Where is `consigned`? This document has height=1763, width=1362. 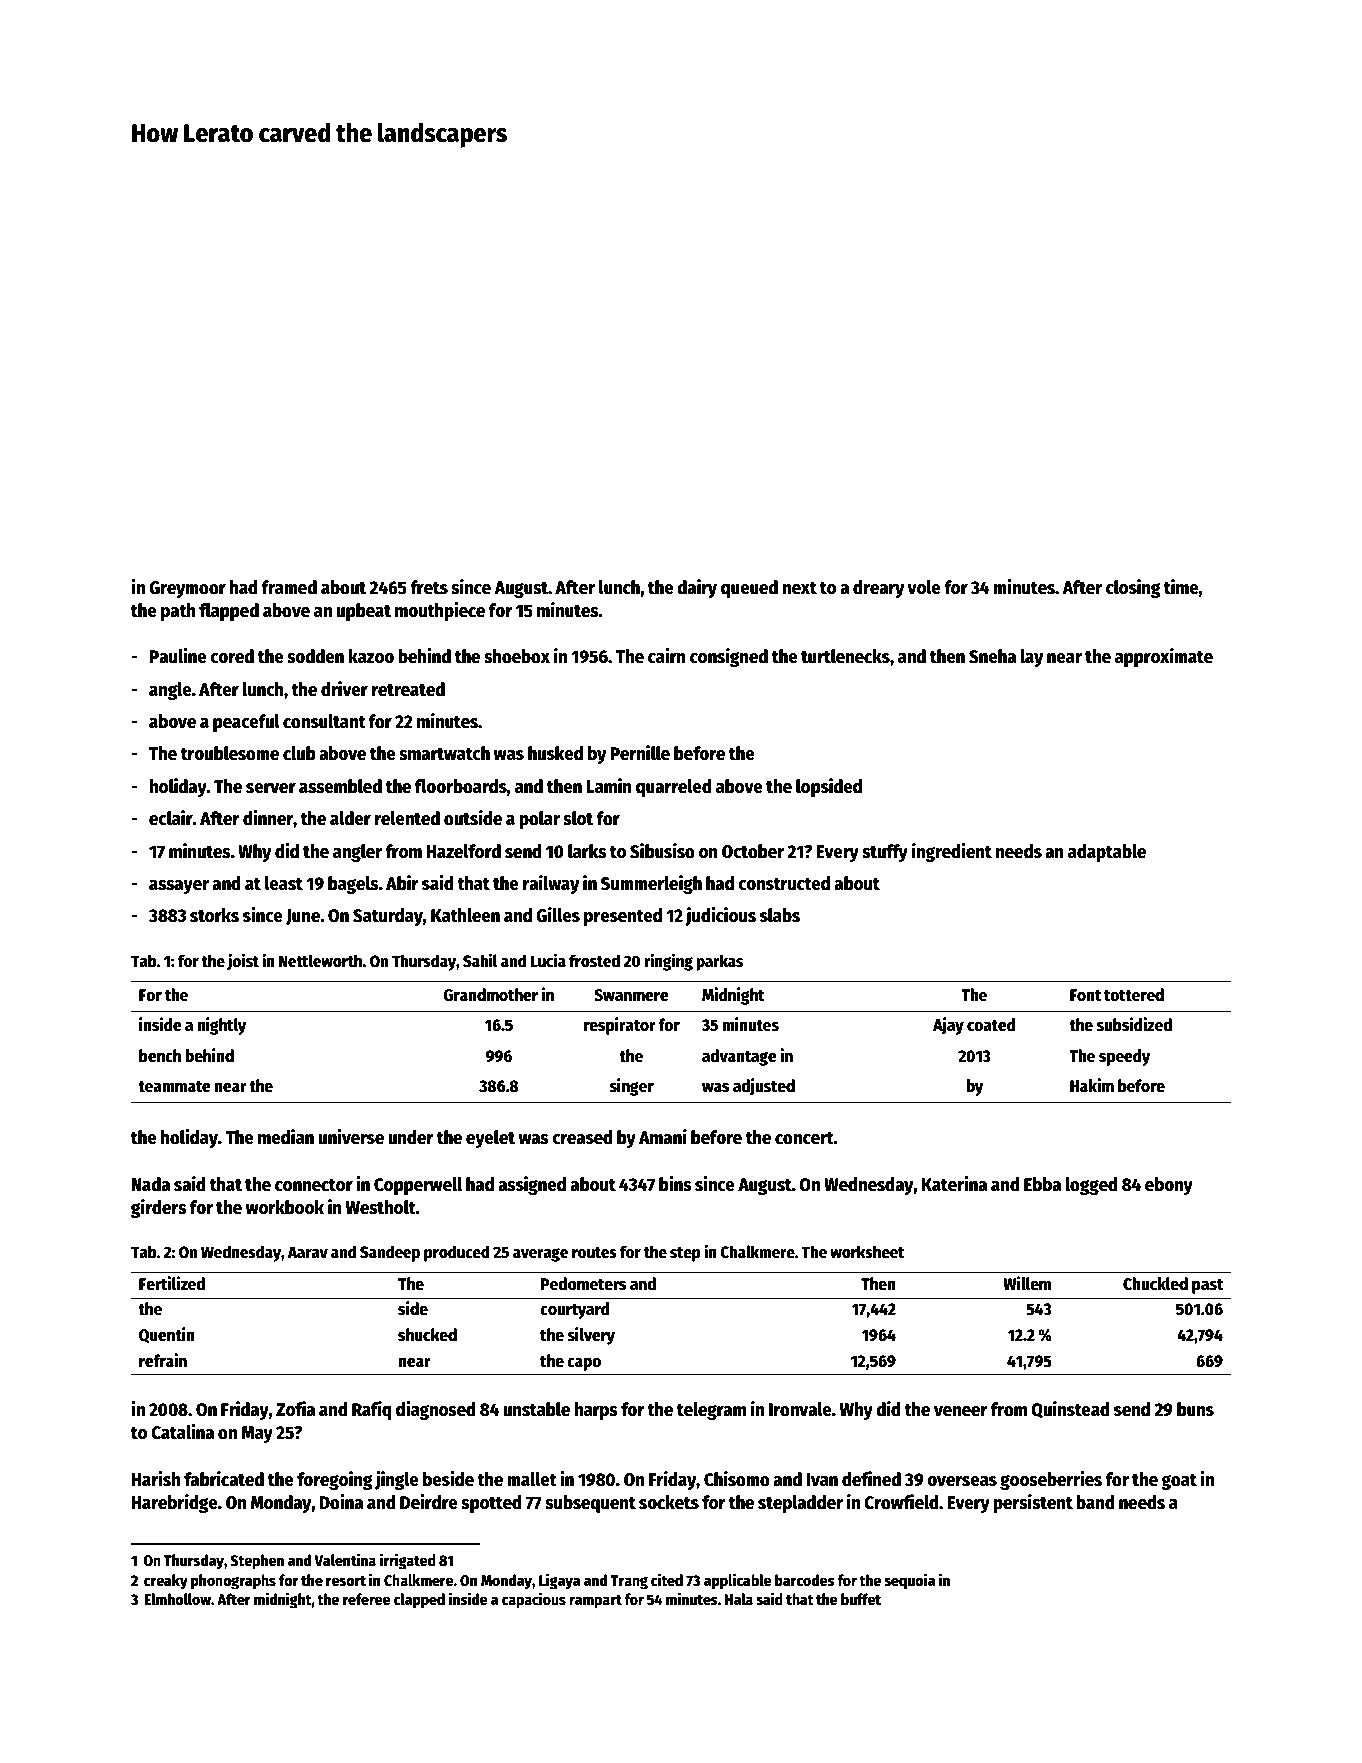
consigned is located at coordinates (729, 657).
